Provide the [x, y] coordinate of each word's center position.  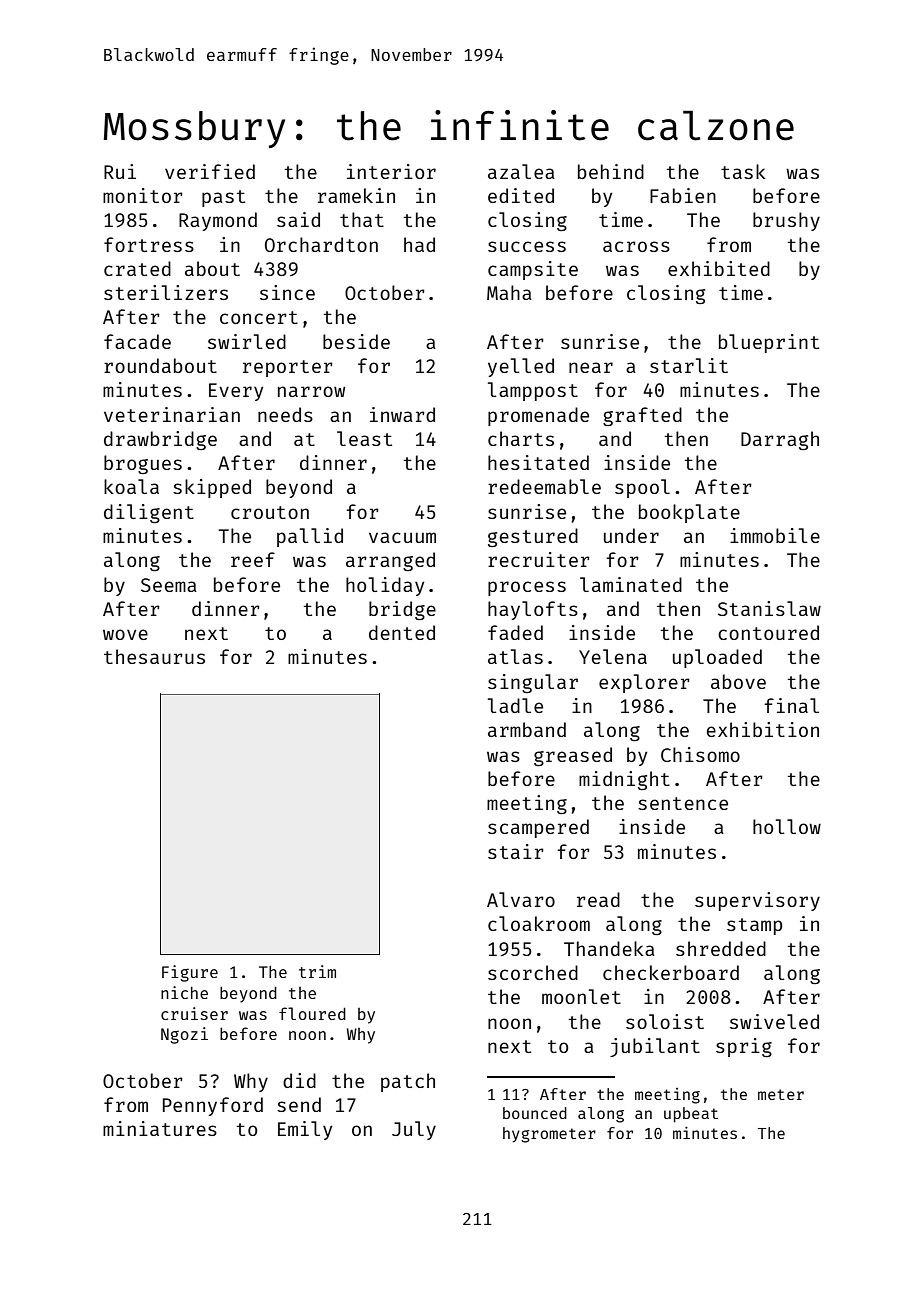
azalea [521, 171]
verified [210, 171]
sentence [683, 803]
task [743, 171]
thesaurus [154, 656]
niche [184, 992]
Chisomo [700, 754]
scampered [538, 828]
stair [516, 851]
